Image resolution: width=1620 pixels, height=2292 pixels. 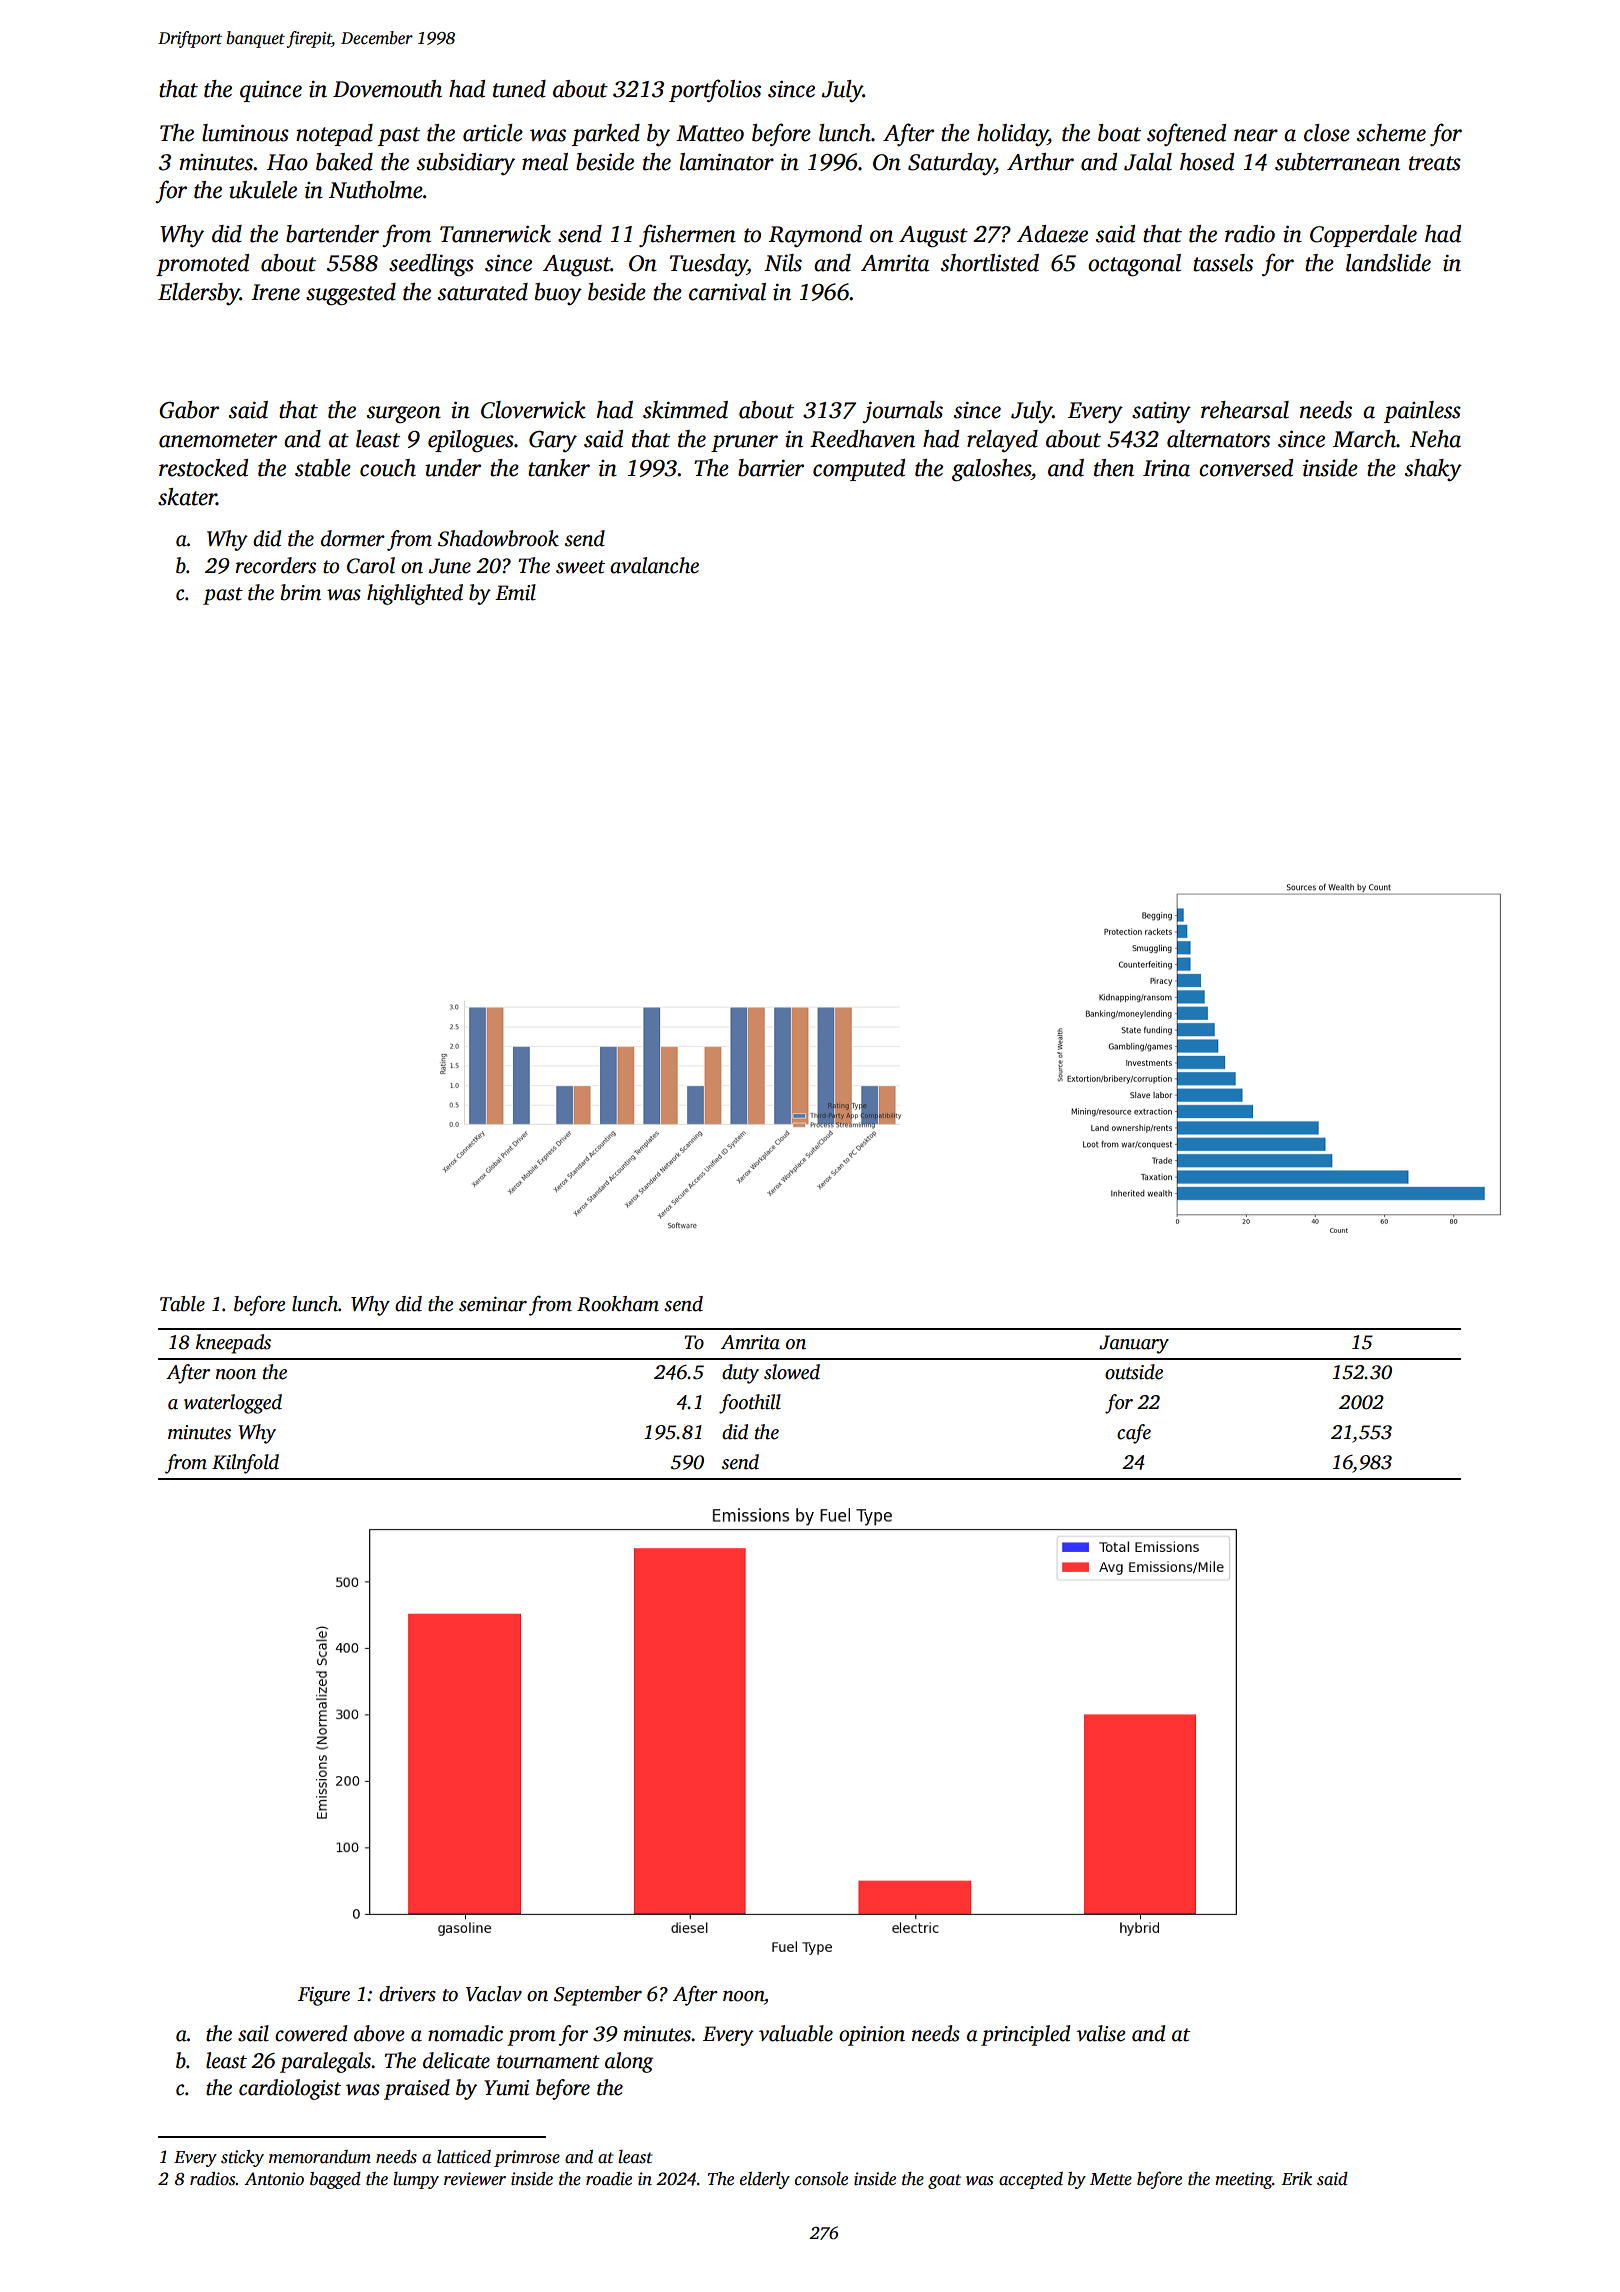 I want to click on kneepads, so click(x=233, y=1344).
